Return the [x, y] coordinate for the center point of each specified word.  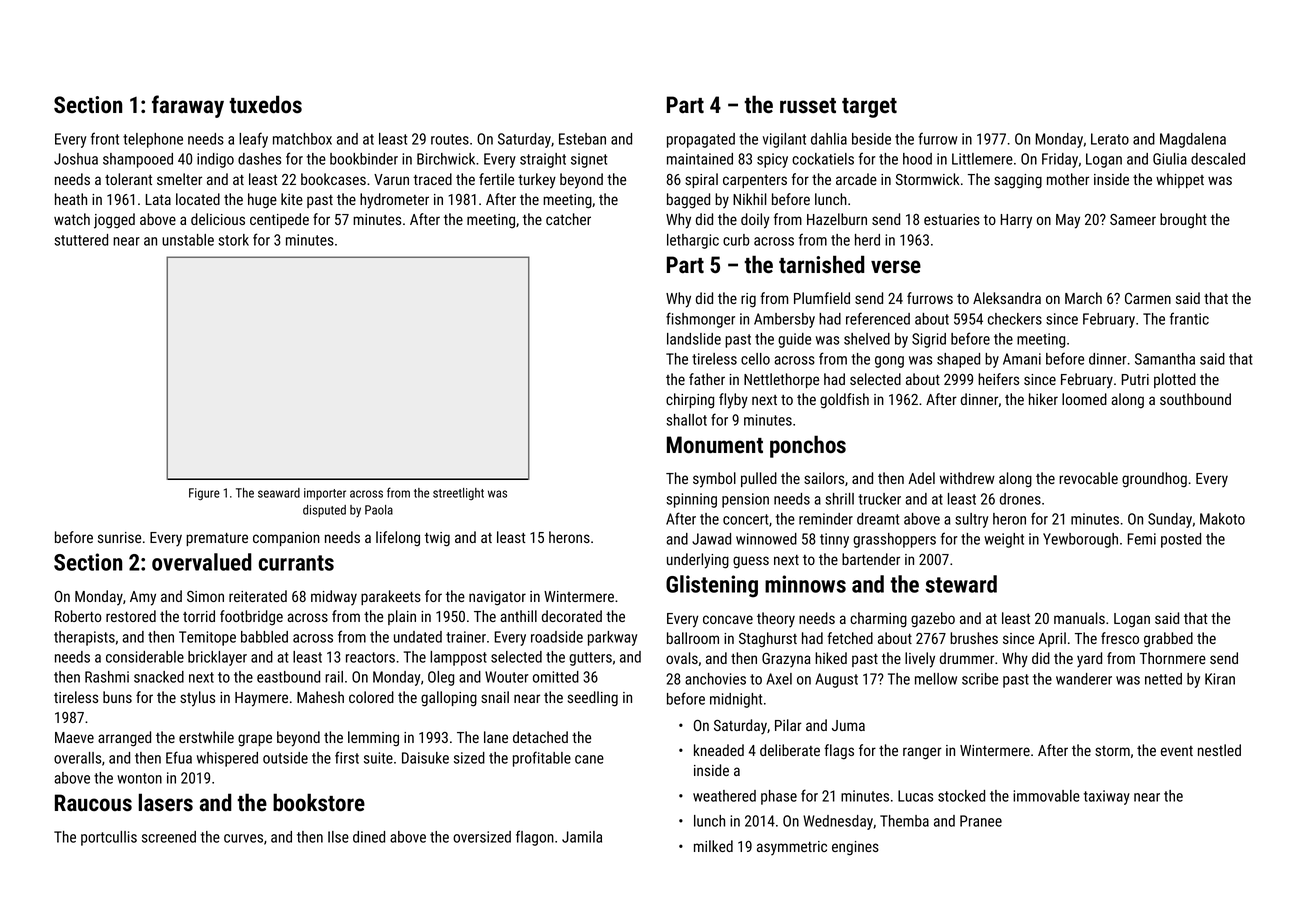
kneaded [719, 750]
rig [748, 300]
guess [751, 562]
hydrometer [394, 201]
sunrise [119, 537]
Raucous [93, 803]
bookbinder [364, 159]
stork [233, 240]
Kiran [1220, 679]
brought [1183, 220]
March [1083, 298]
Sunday [1170, 520]
